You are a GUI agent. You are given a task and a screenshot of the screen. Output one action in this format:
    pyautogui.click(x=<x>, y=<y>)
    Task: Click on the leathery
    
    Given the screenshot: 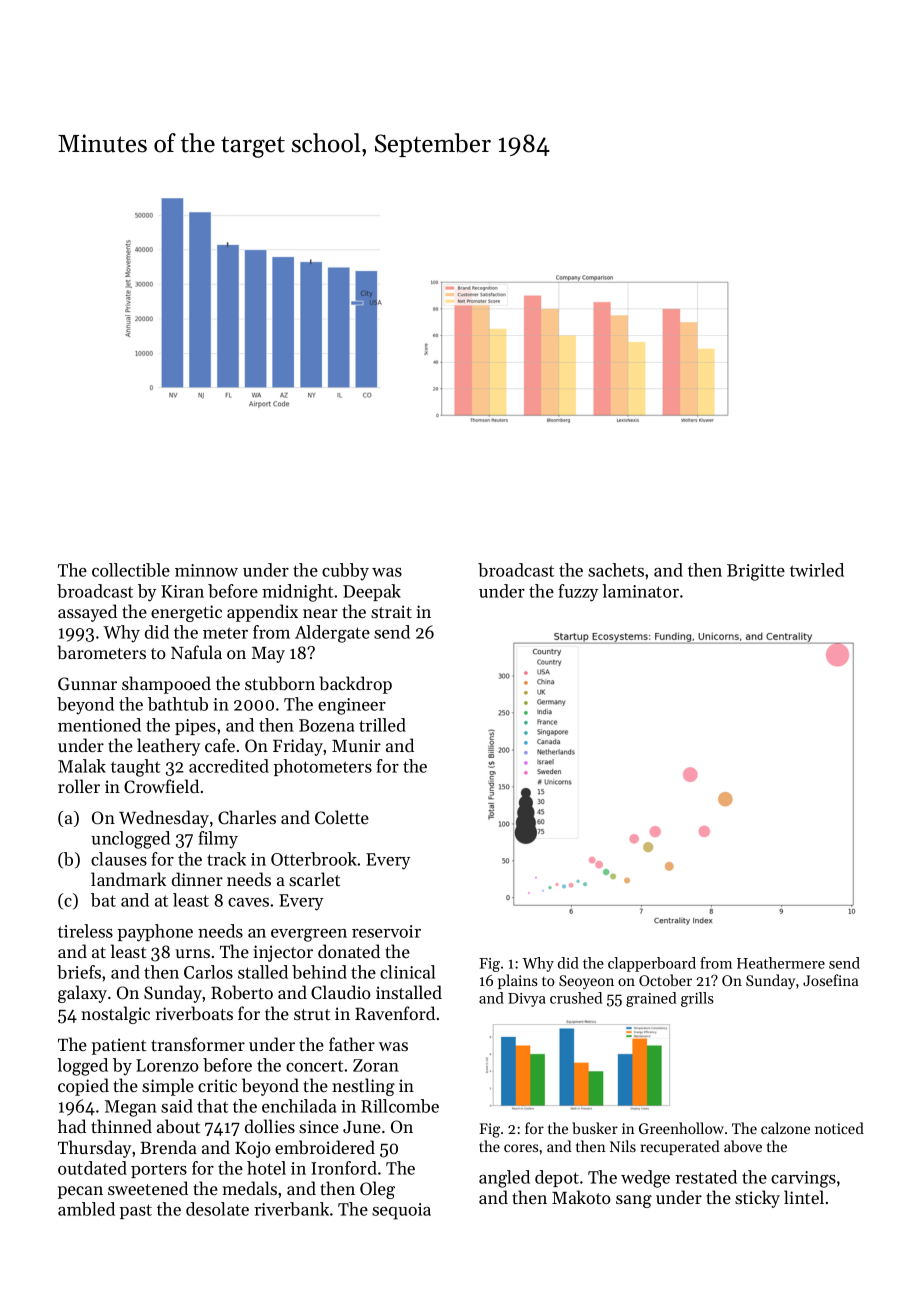 What is the action you would take?
    pyautogui.click(x=168, y=747)
